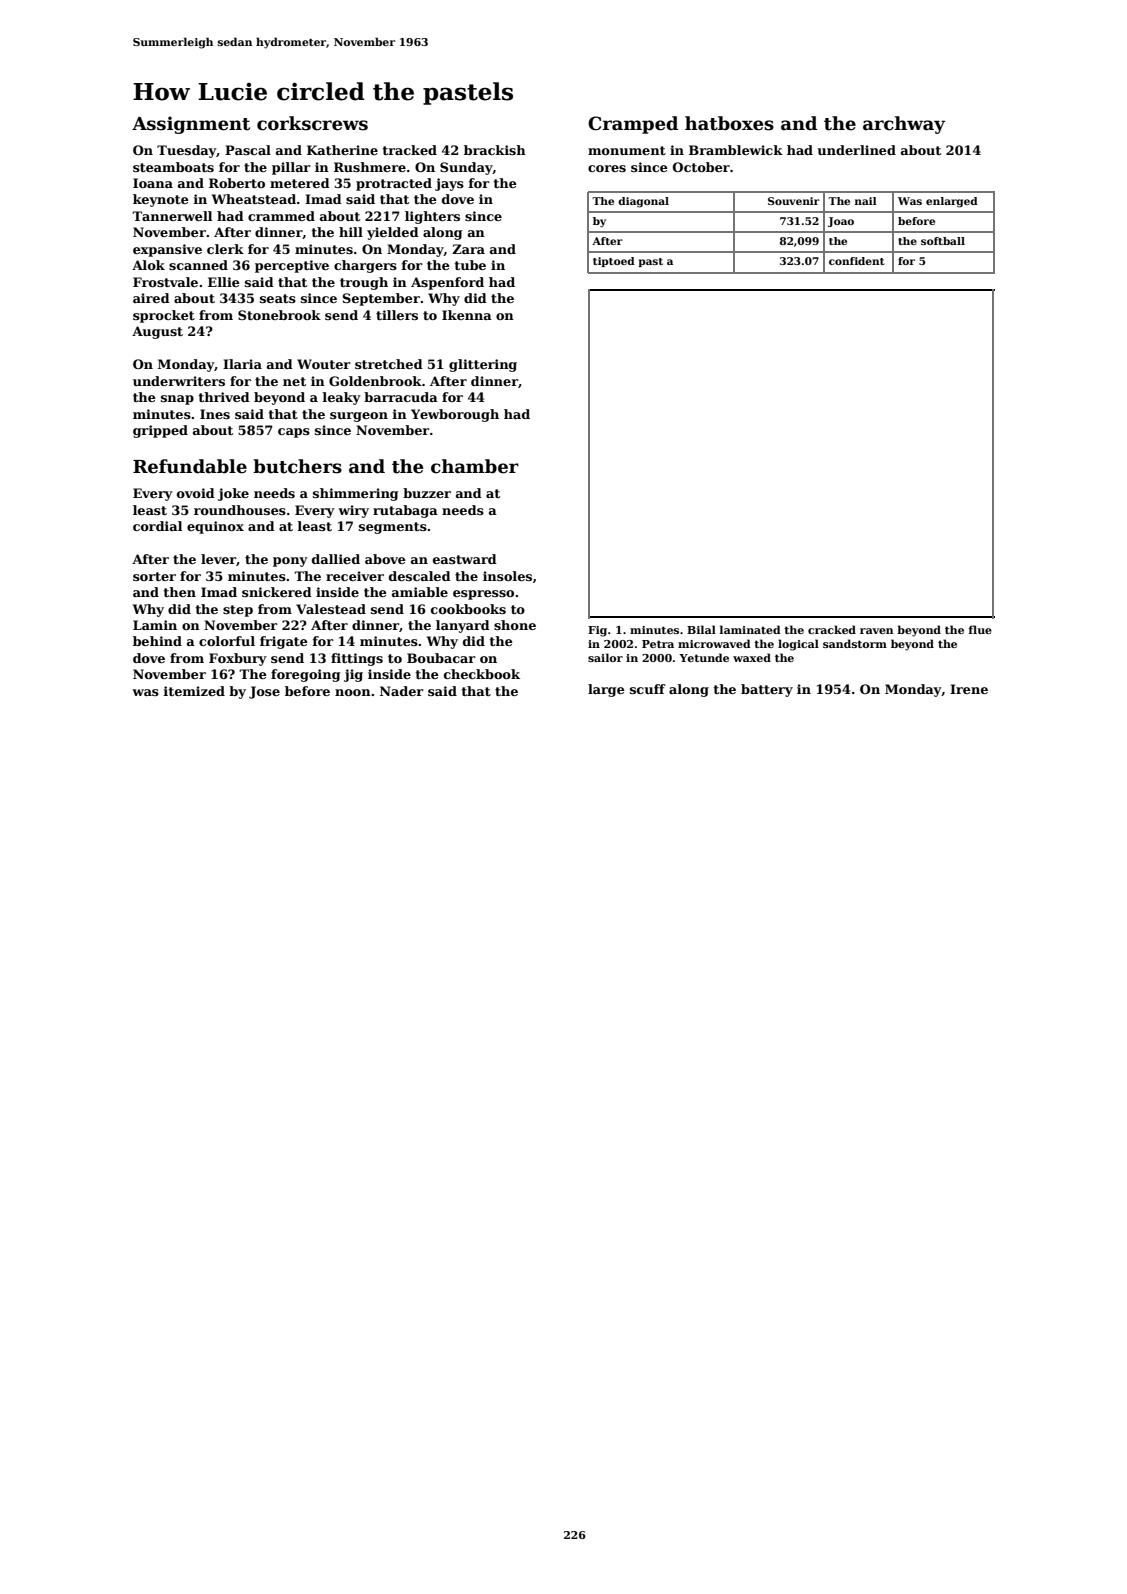 This image has width=1127, height=1594. I want to click on butchers, so click(297, 466).
